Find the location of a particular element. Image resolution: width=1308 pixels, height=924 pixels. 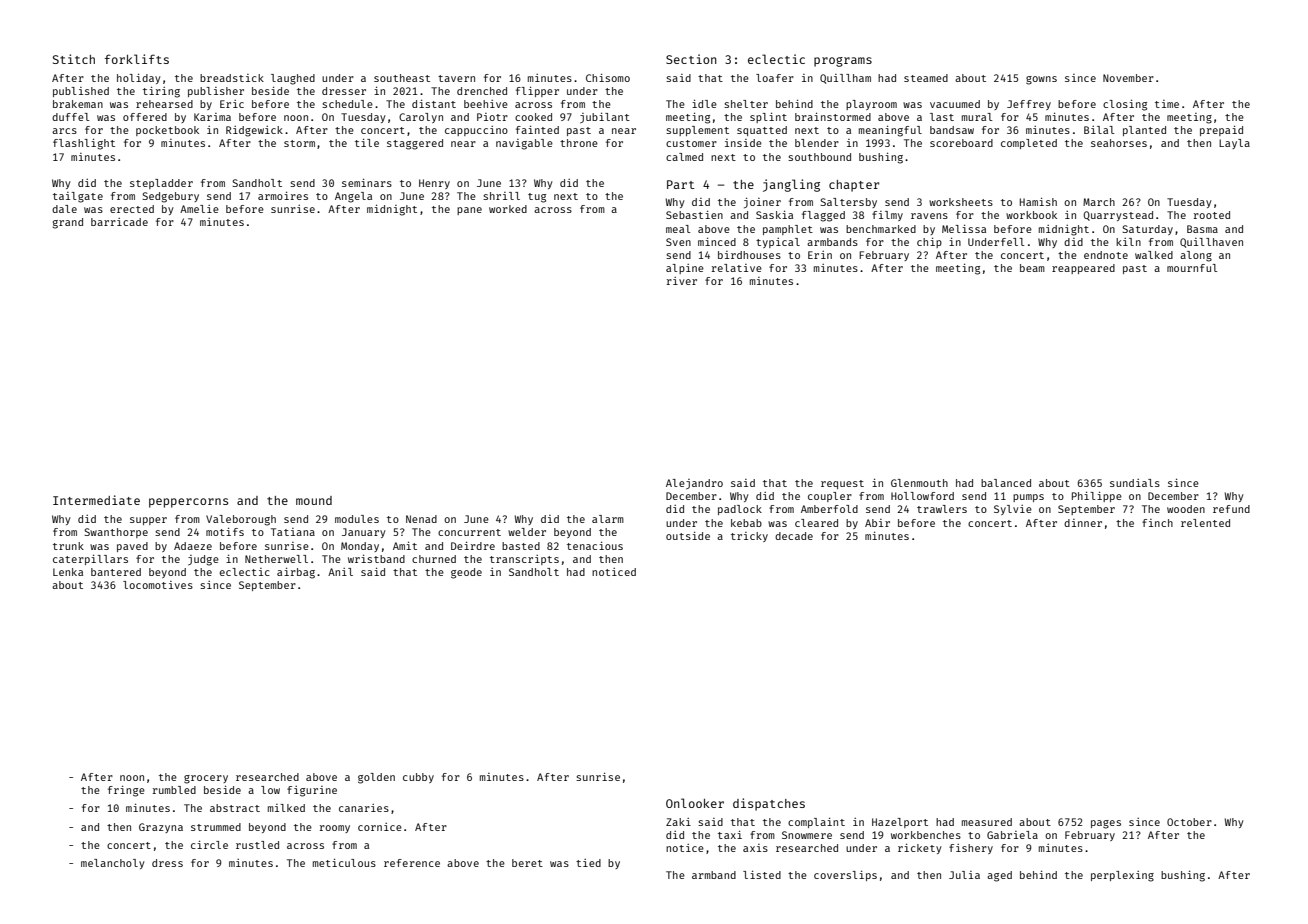

breadstick is located at coordinates (232, 78).
